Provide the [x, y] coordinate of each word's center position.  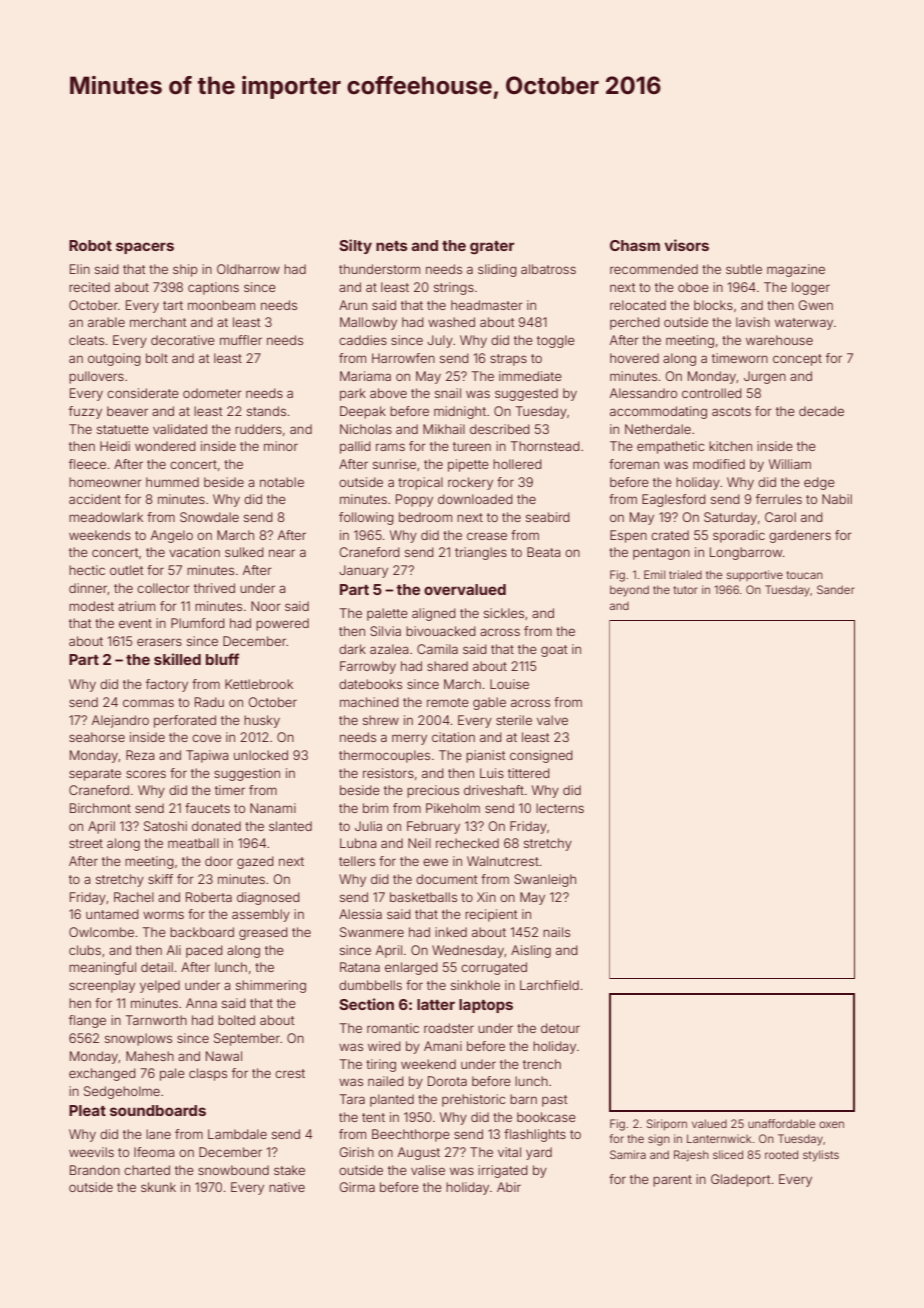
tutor [686, 590]
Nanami [273, 808]
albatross [548, 269]
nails [556, 932]
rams [390, 447]
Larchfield [549, 985]
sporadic [739, 536]
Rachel [134, 897]
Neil [419, 843]
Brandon [95, 1170]
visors [686, 245]
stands [266, 411]
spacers [145, 248]
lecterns [560, 808]
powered [282, 624]
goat [554, 651]
